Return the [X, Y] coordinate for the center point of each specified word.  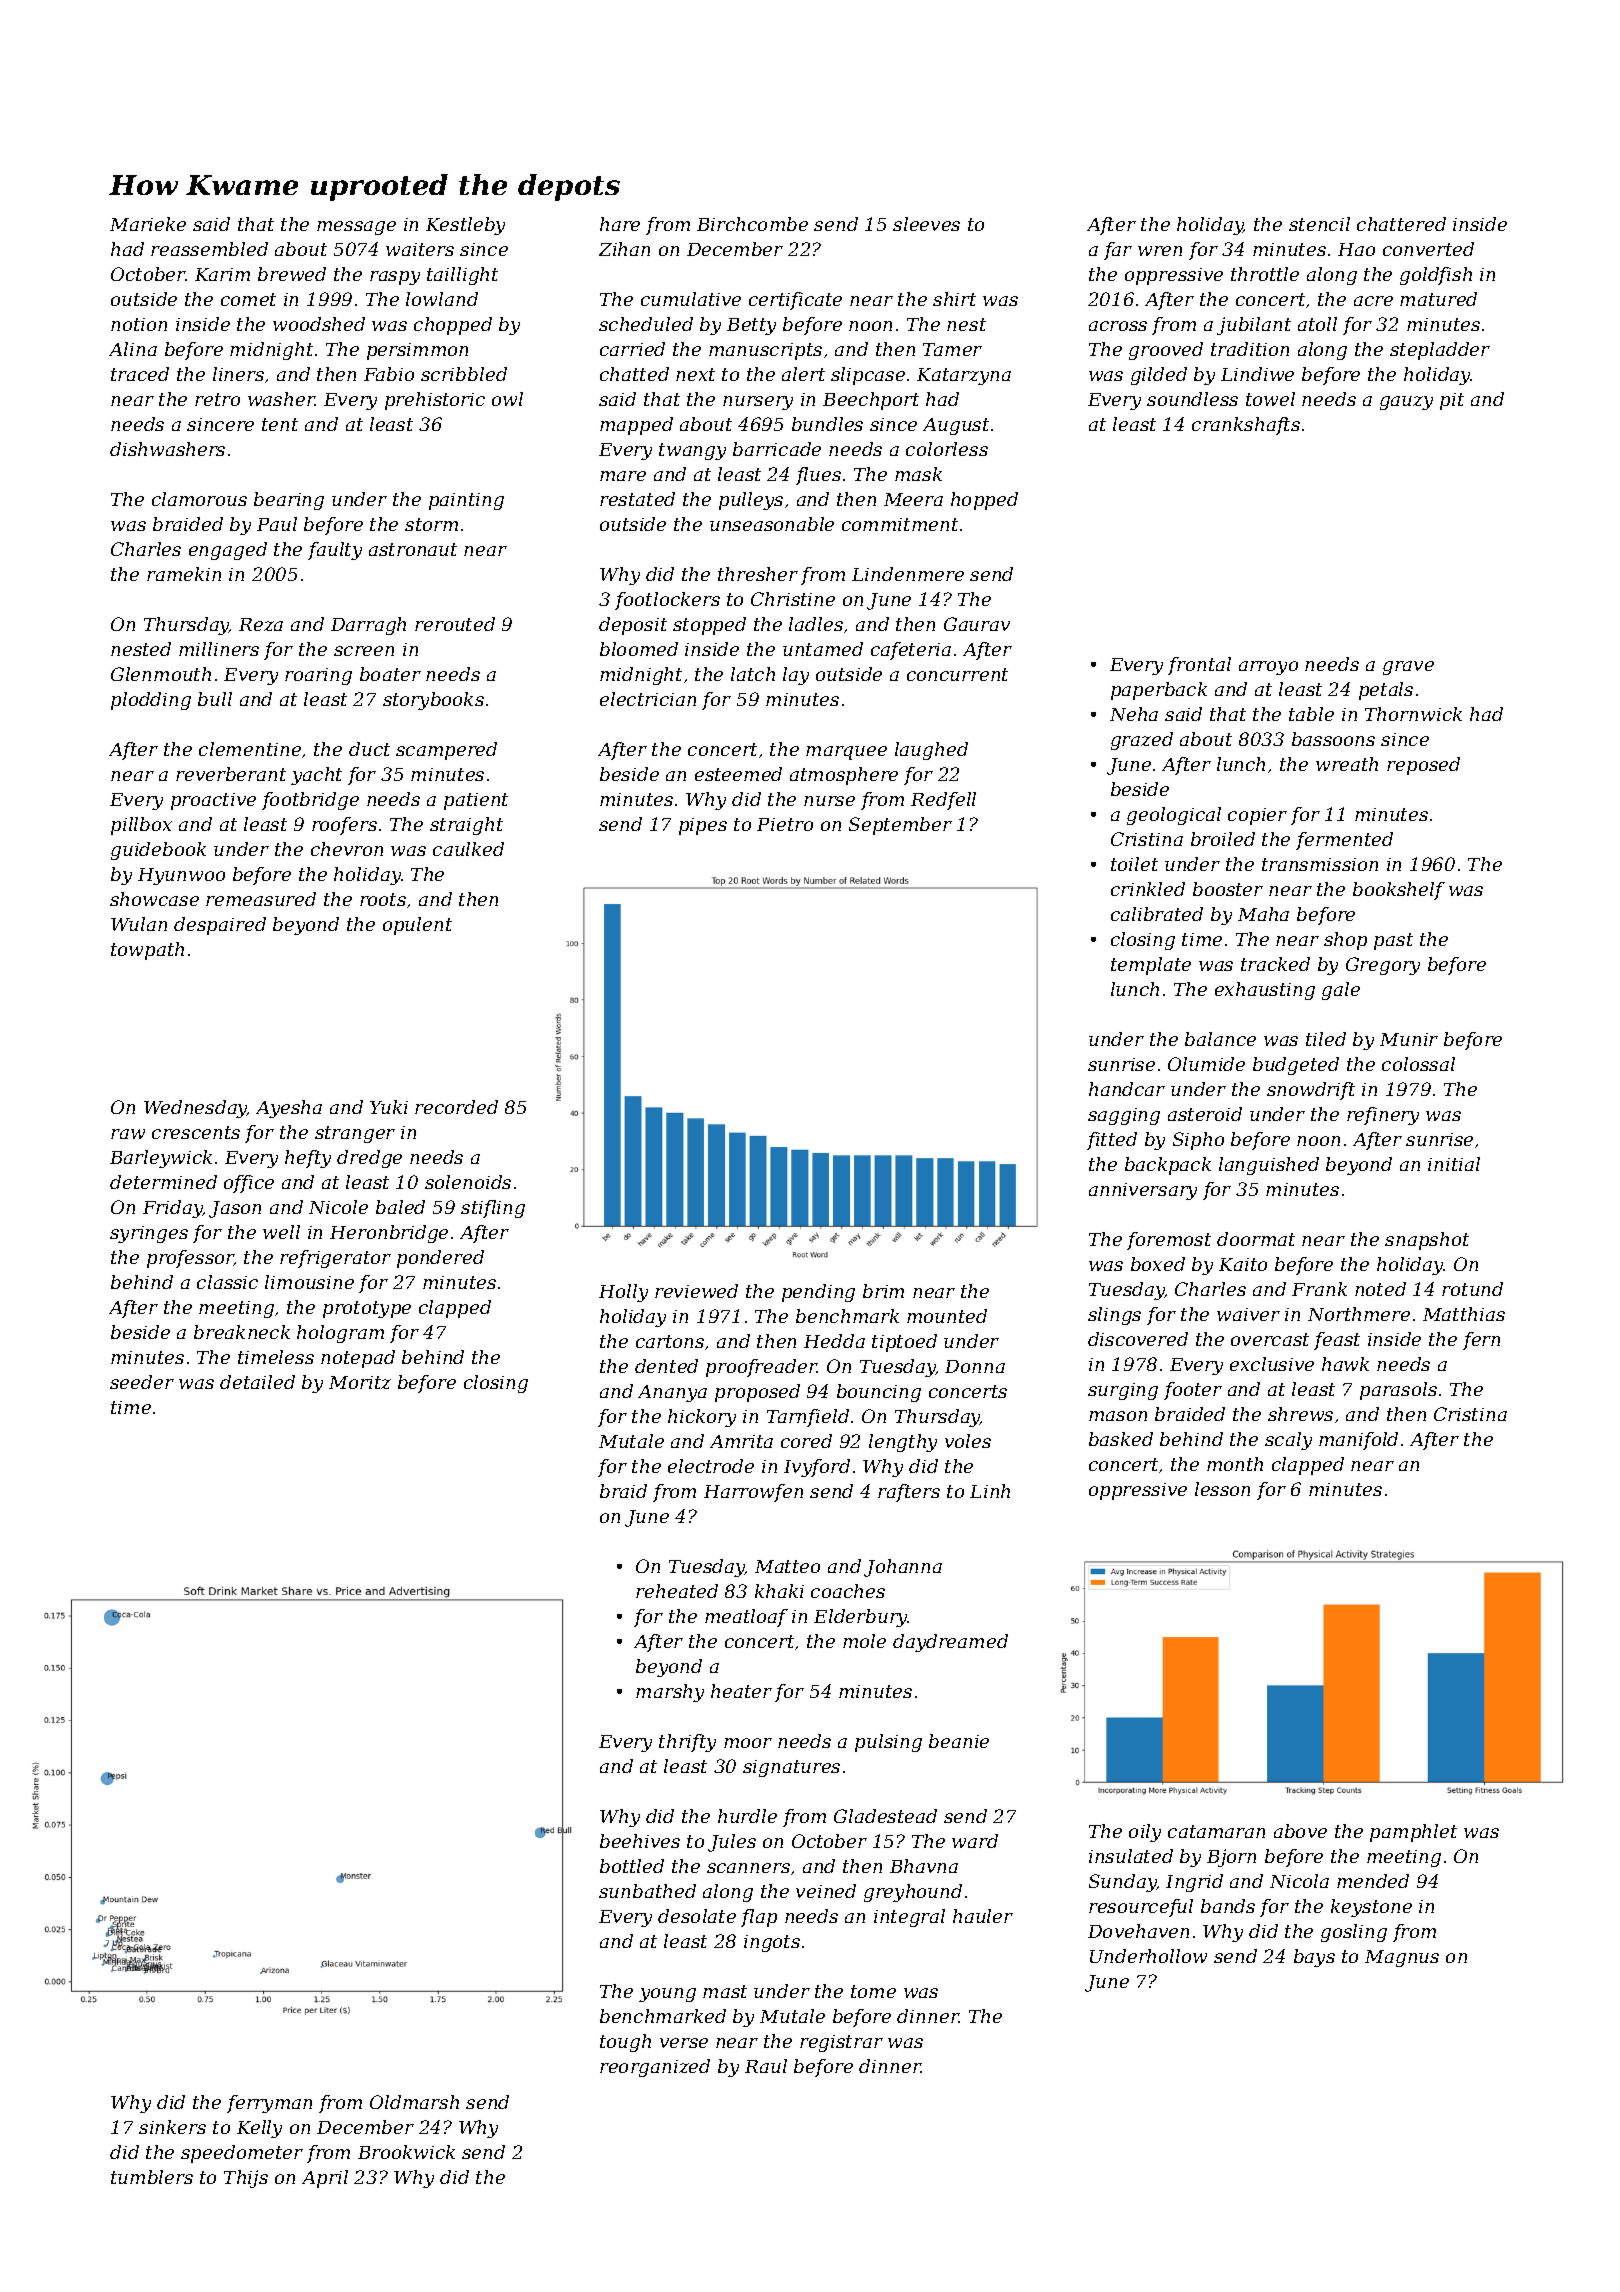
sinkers [172, 2127]
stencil [1319, 224]
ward [975, 1841]
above [1300, 1831]
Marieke [148, 224]
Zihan [624, 249]
